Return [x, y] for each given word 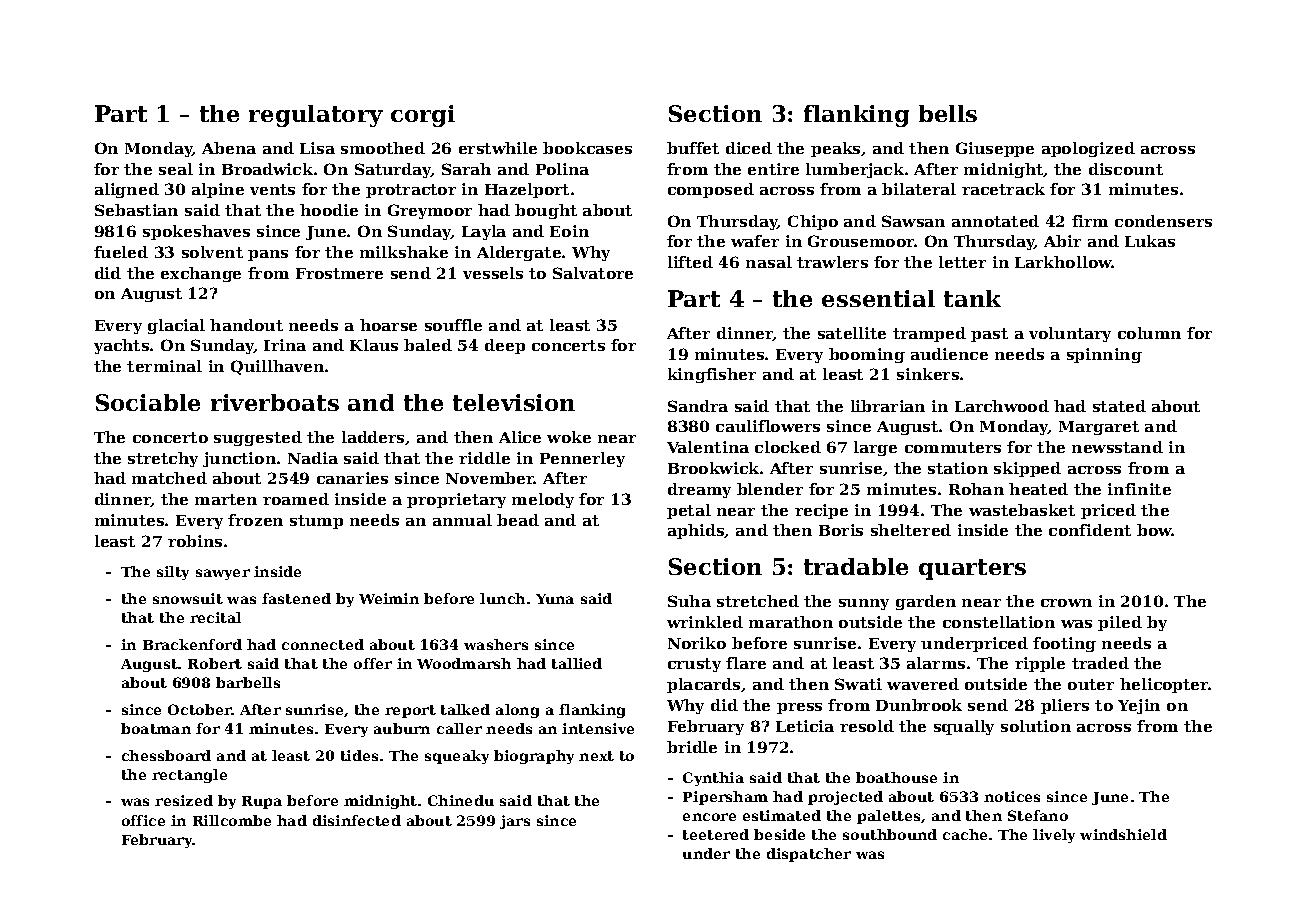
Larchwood [1002, 406]
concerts [568, 345]
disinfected [357, 820]
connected [323, 644]
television [514, 402]
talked [465, 709]
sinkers [928, 374]
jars [515, 822]
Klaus [374, 345]
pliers [1065, 706]
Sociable [148, 402]
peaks [835, 149]
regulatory [316, 116]
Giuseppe [995, 149]
